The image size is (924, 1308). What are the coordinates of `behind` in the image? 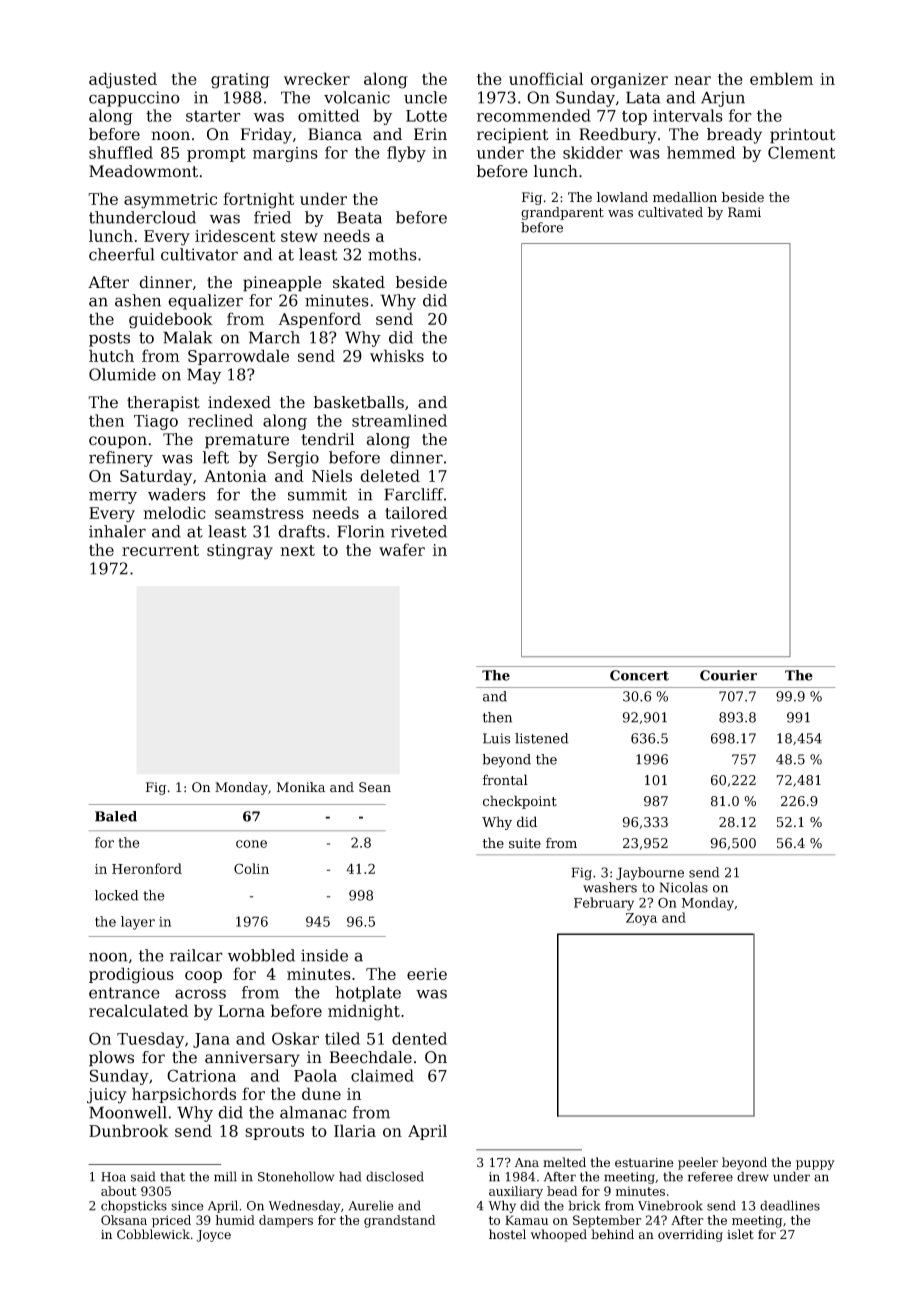 It's located at (612, 1234).
